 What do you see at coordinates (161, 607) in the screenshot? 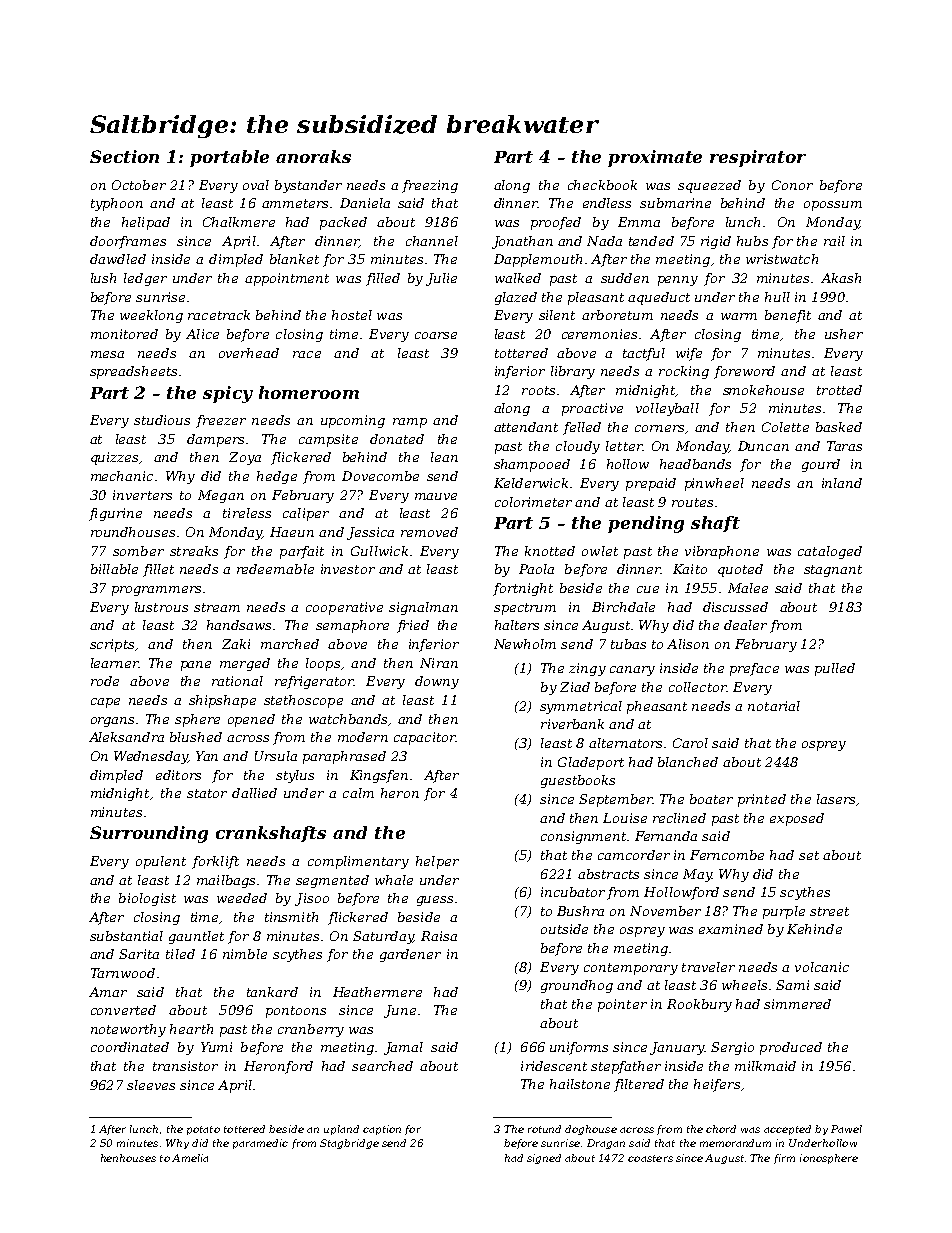
I see `lustrous` at bounding box center [161, 607].
